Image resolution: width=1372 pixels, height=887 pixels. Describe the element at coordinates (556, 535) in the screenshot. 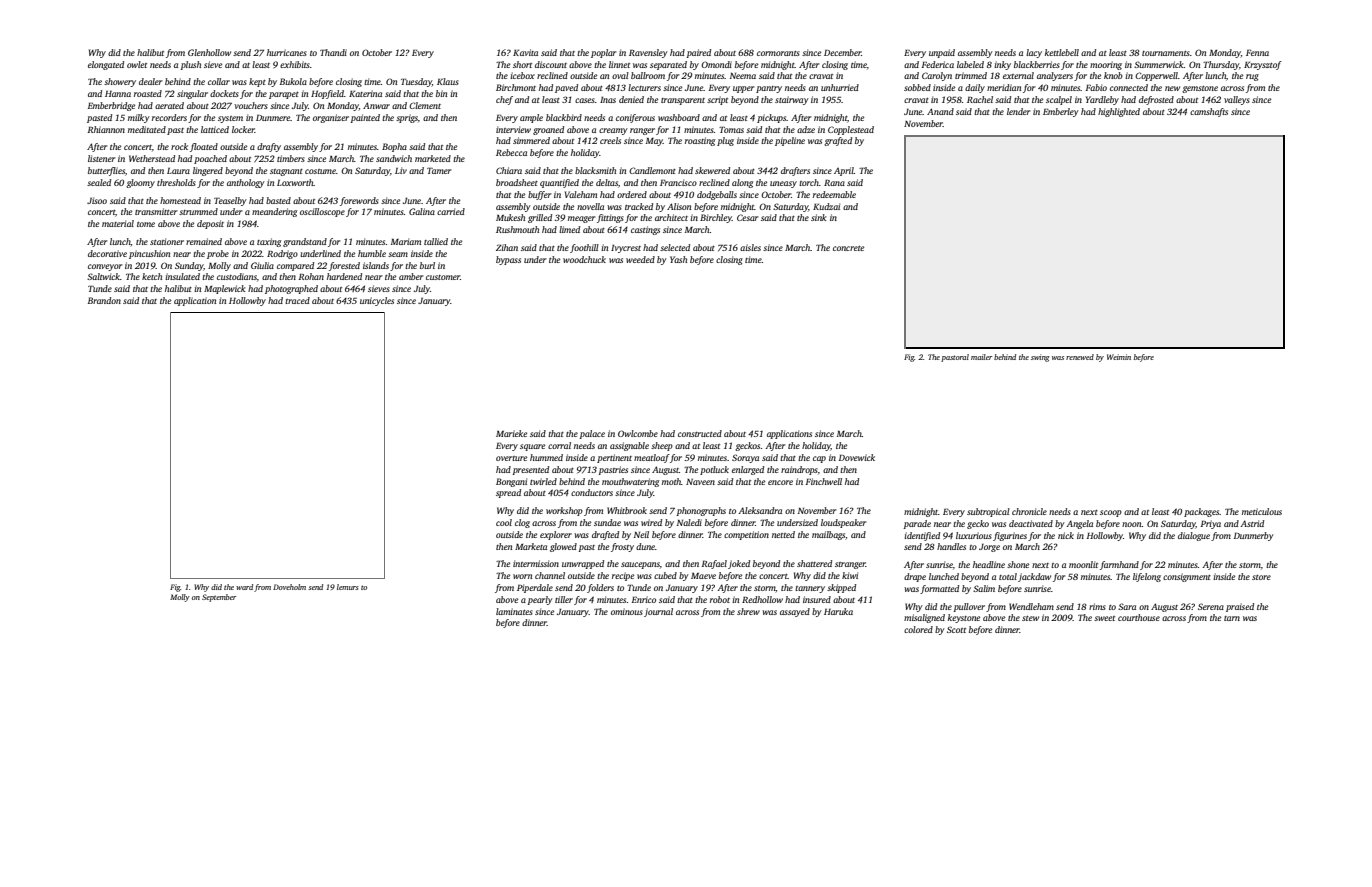

I see `explorer` at that location.
